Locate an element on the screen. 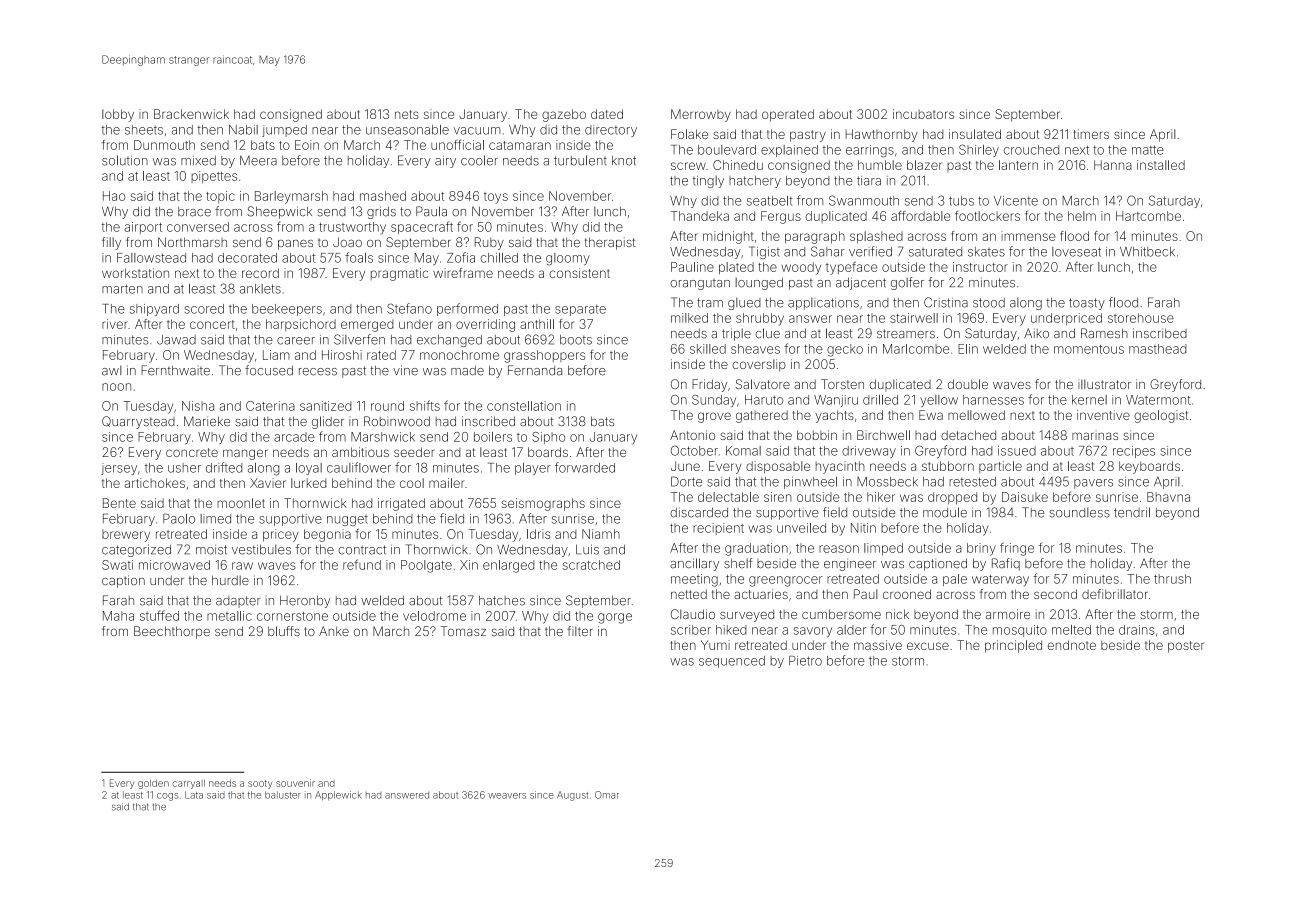 The image size is (1308, 924). timers is located at coordinates (1091, 134).
